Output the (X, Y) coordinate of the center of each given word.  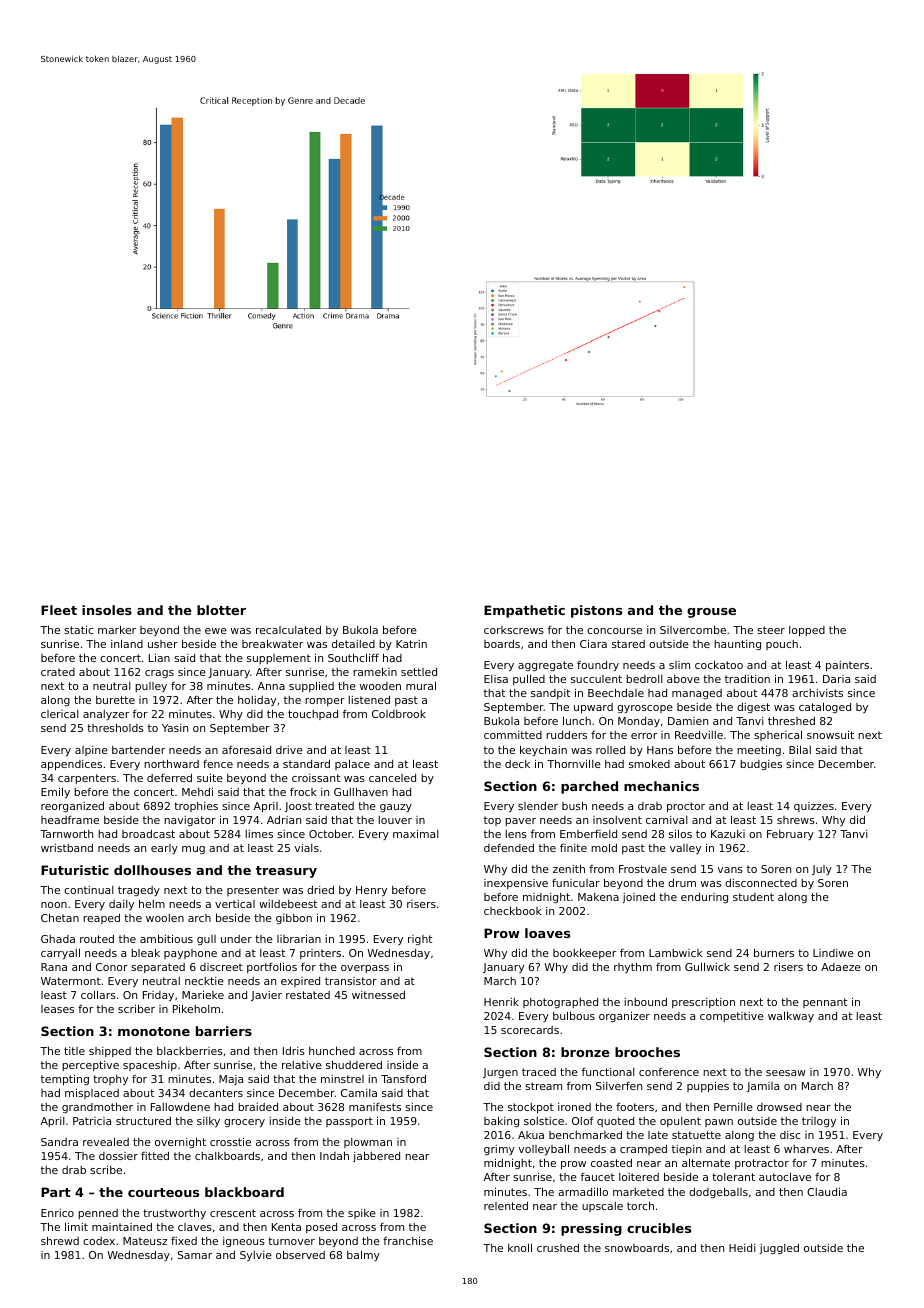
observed (300, 1254)
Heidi (742, 1248)
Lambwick (676, 953)
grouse (711, 613)
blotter (221, 610)
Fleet (59, 610)
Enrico (57, 1213)
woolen (165, 918)
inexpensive (516, 884)
